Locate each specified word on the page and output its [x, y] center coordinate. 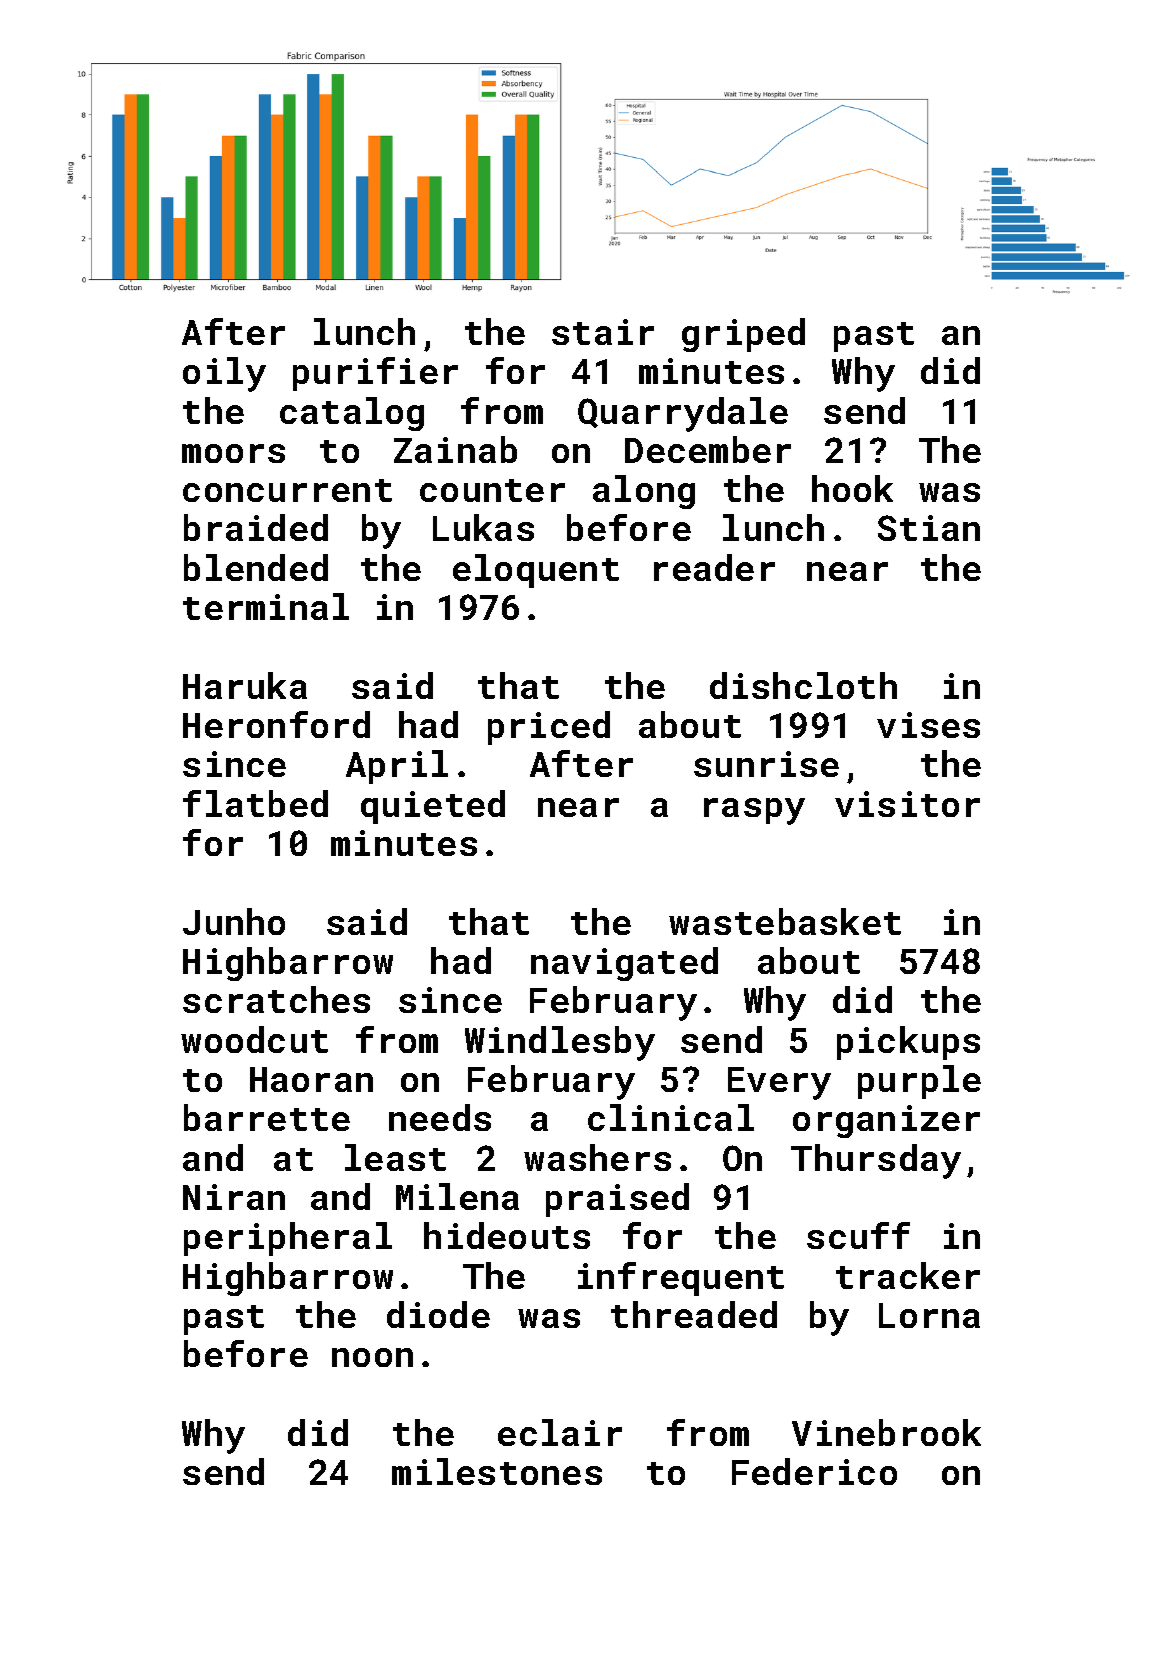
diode [438, 1314]
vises [928, 725]
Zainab [455, 449]
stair [603, 332]
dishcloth [803, 685]
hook [852, 488]
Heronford [276, 724]
